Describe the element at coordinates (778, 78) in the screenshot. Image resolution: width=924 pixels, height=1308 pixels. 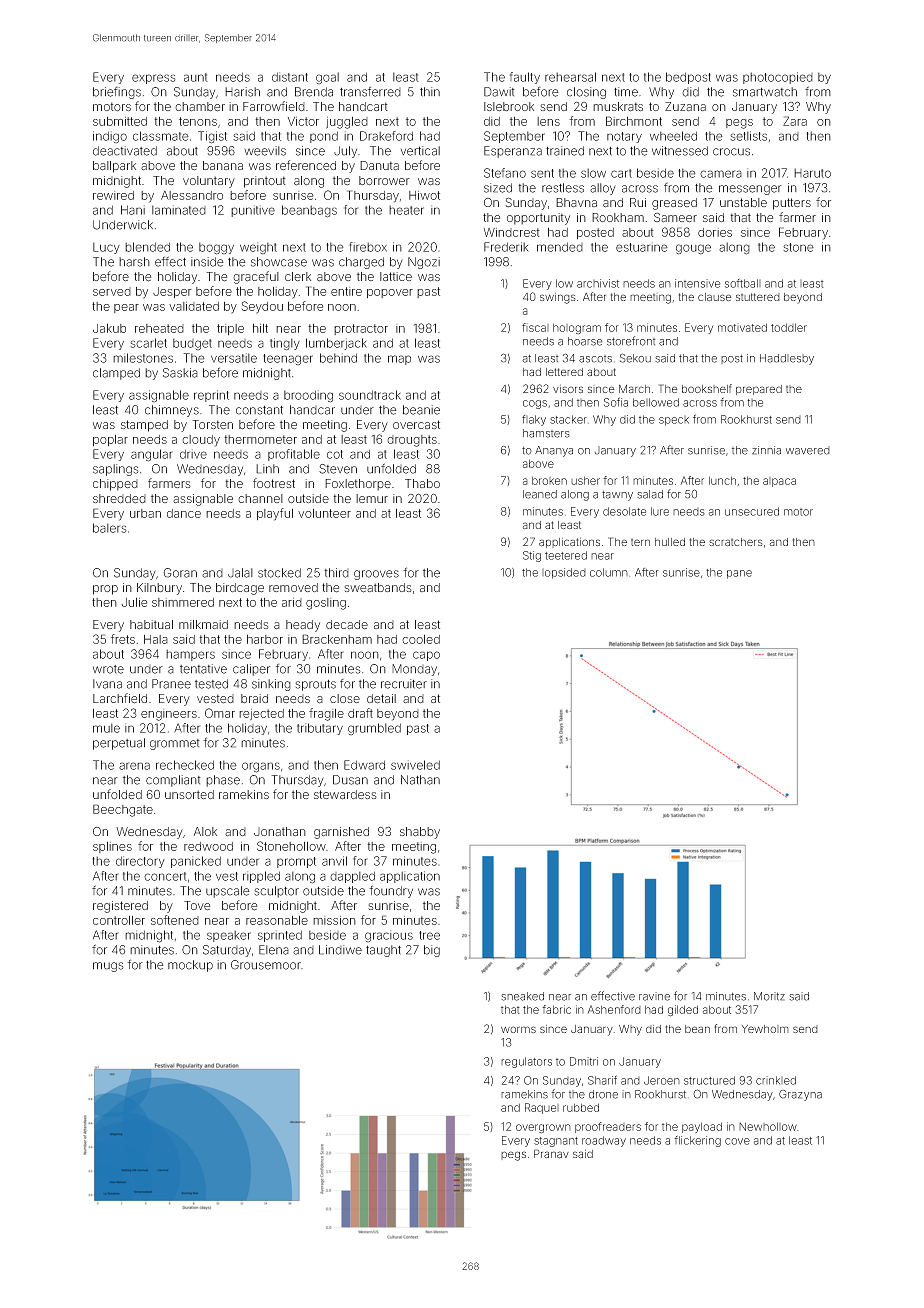
I see `photocopied` at that location.
